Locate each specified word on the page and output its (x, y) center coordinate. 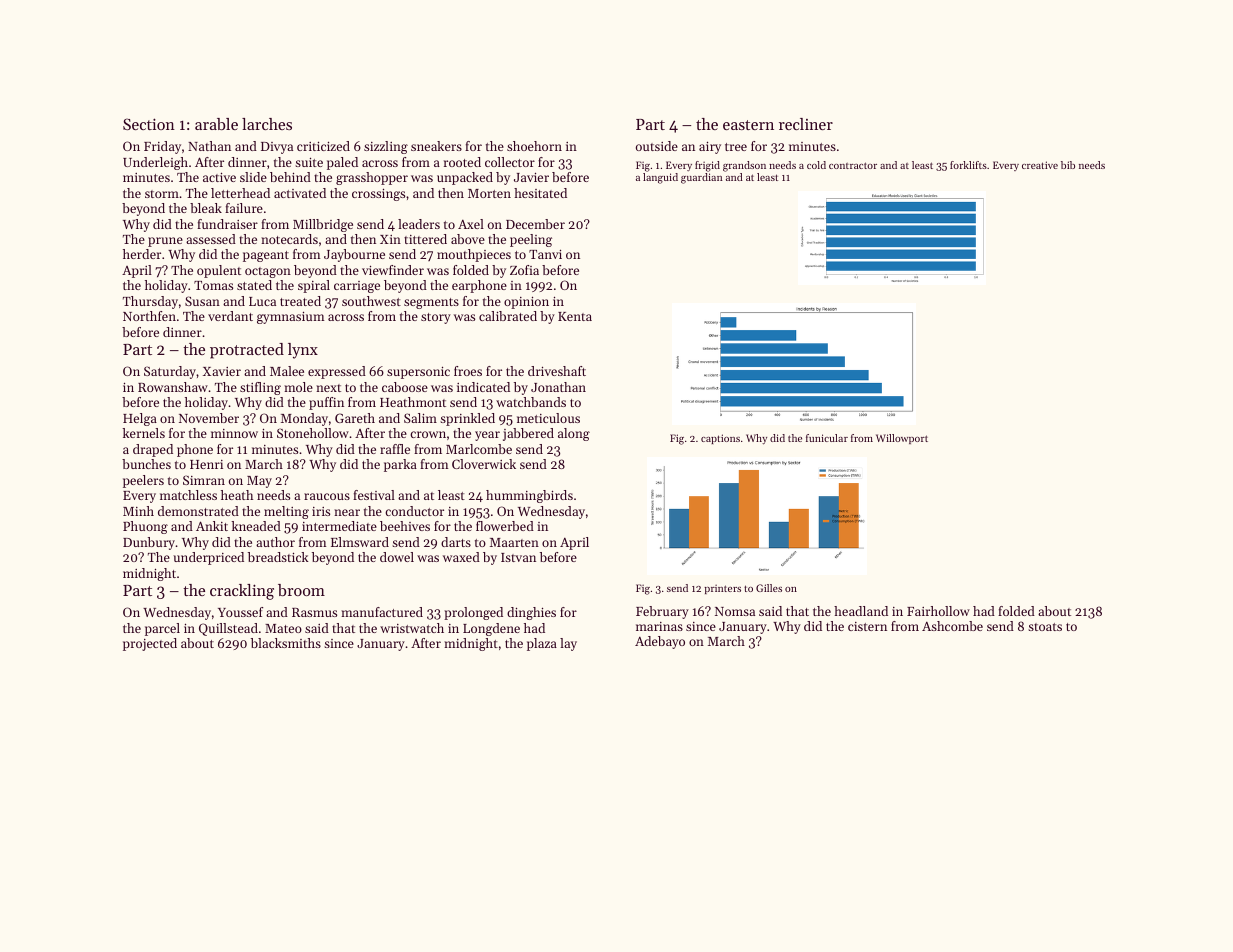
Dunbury (149, 543)
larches (267, 124)
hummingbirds (529, 496)
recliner (806, 124)
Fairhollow (938, 611)
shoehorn (534, 146)
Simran (204, 480)
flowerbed (505, 526)
